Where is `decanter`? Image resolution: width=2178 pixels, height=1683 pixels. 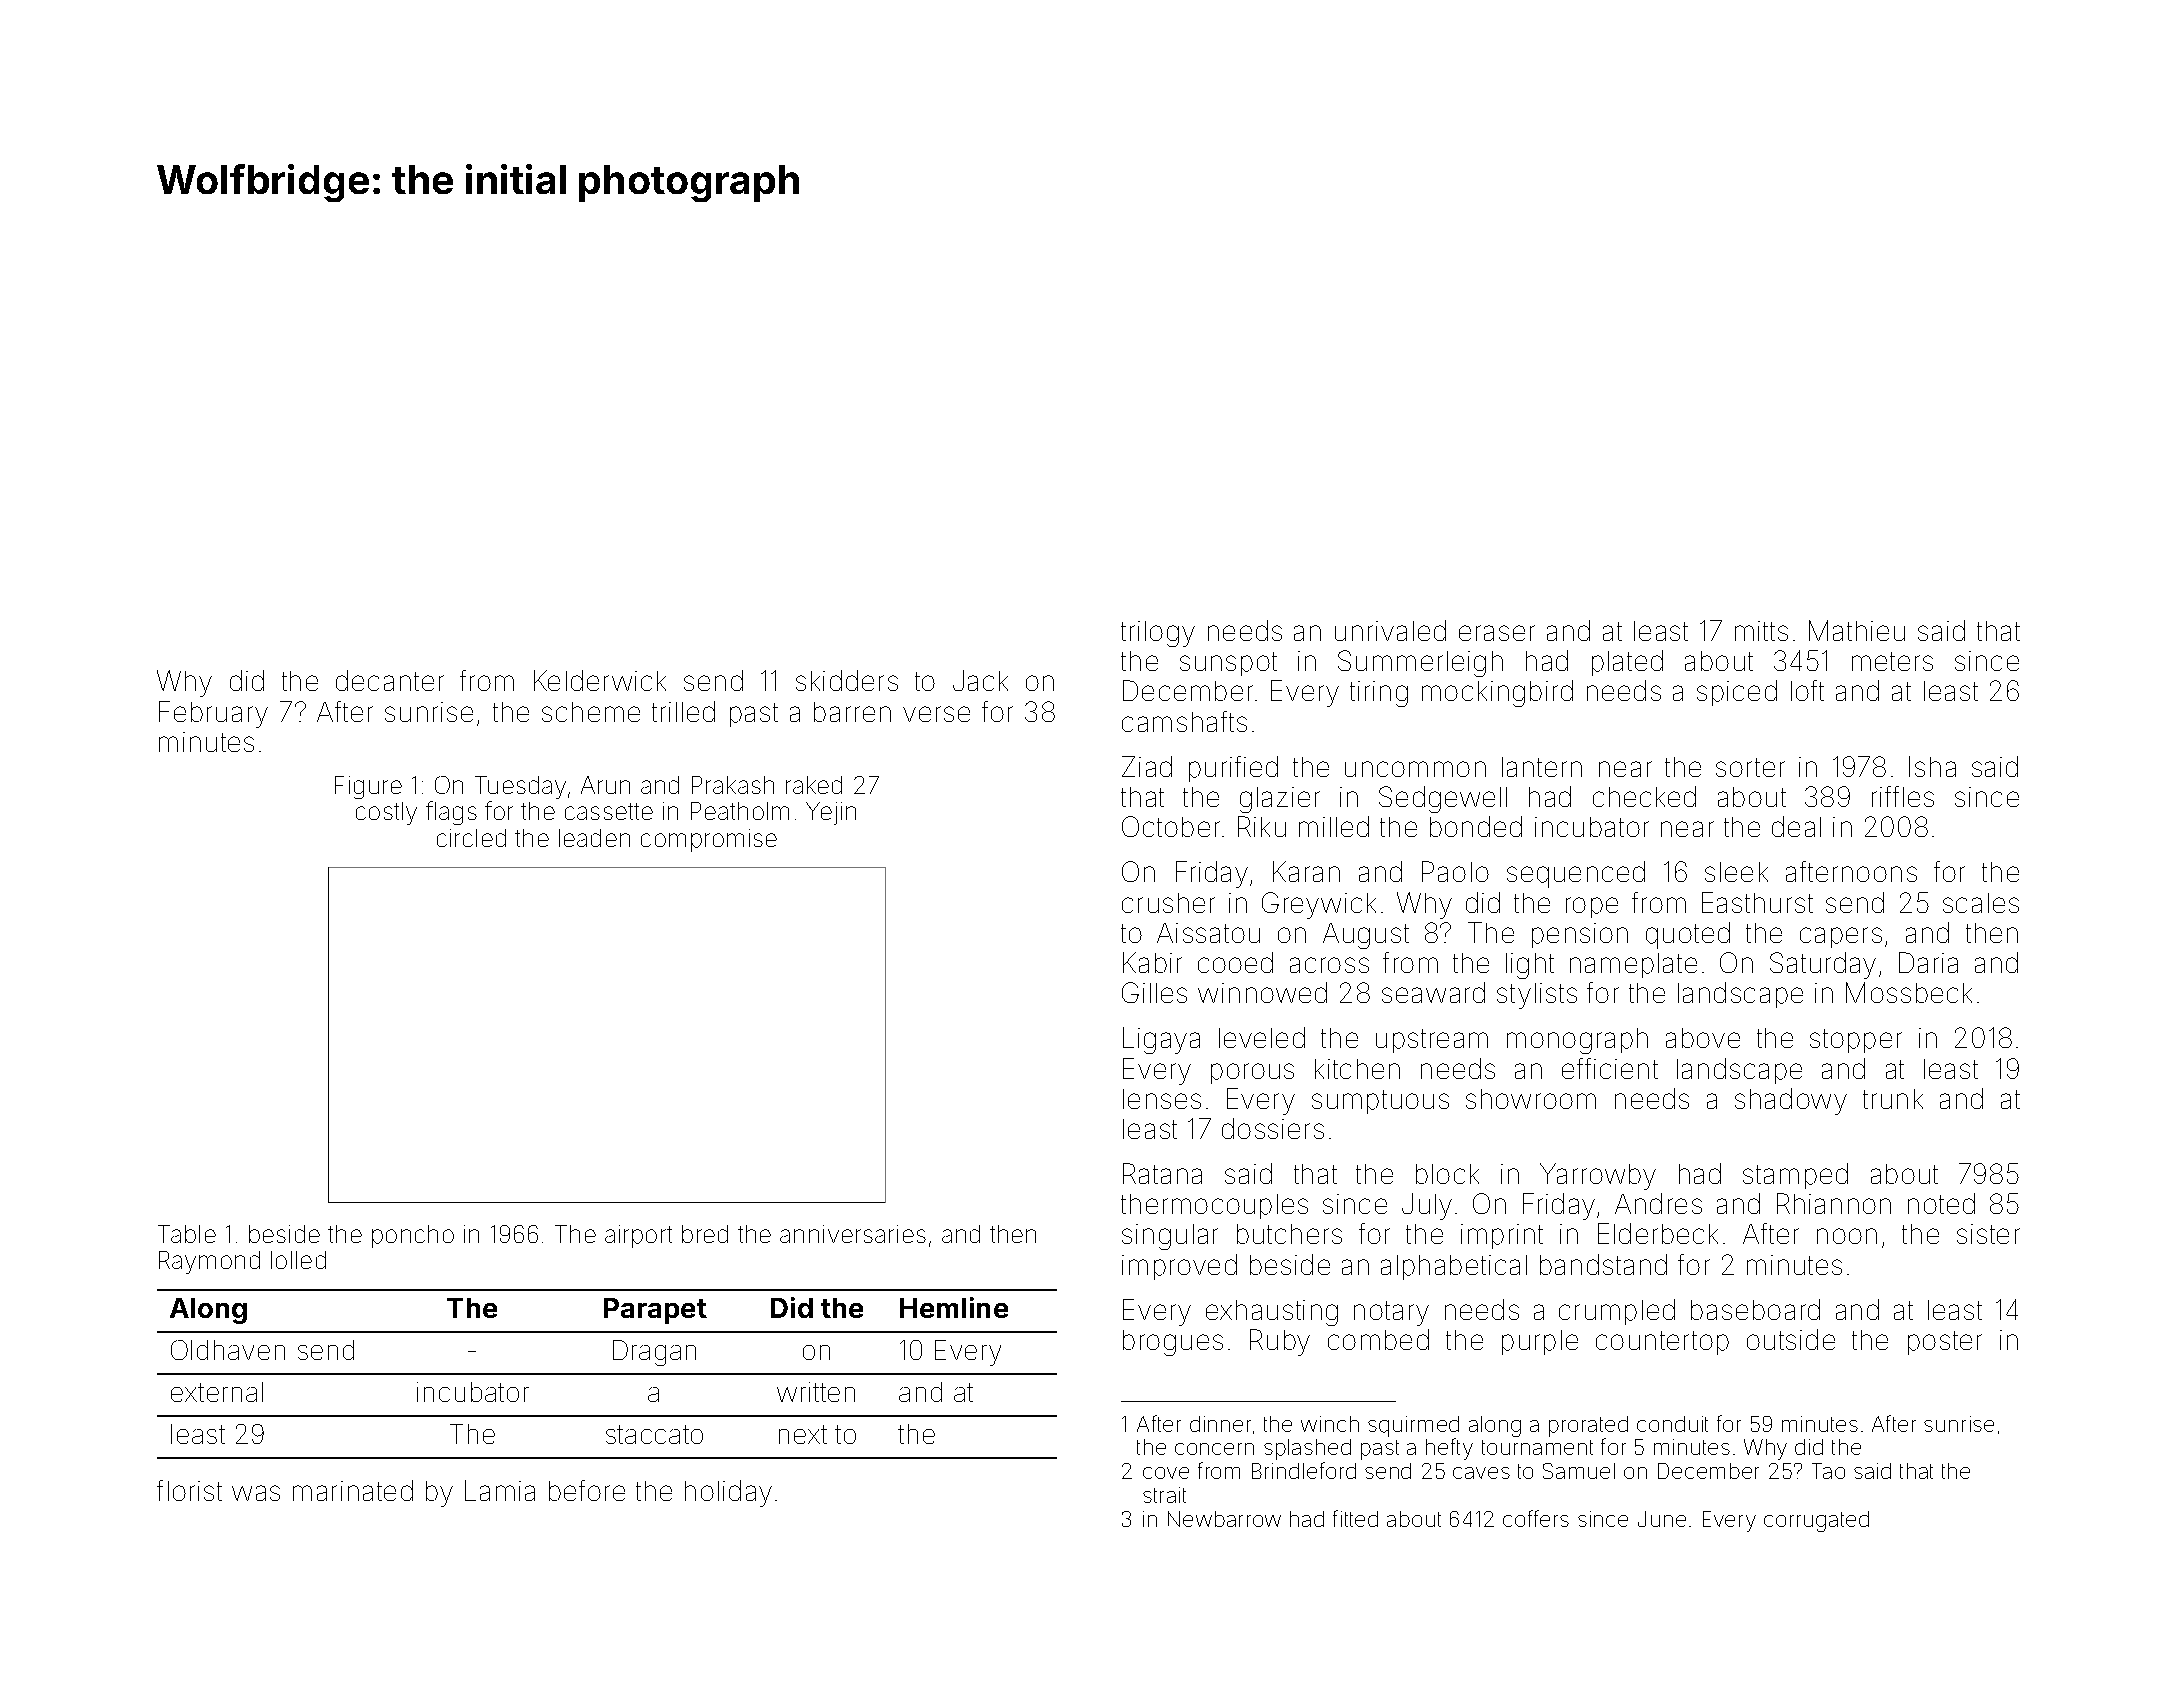
decanter is located at coordinates (390, 680).
